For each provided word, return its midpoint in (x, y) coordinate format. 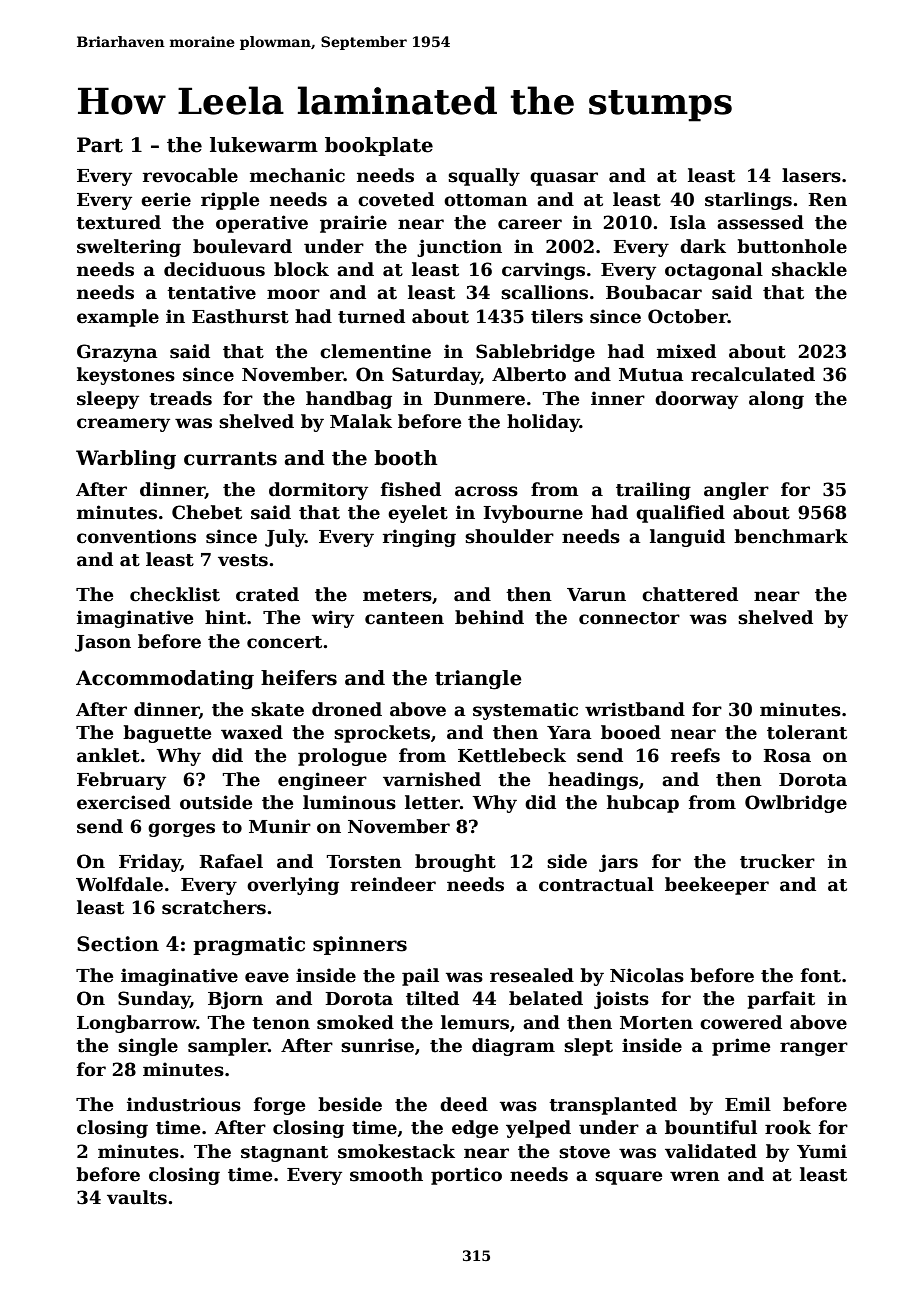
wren (695, 1176)
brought (455, 863)
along (776, 400)
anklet (108, 755)
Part (100, 145)
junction (459, 248)
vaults (137, 1197)
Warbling (126, 460)
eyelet (418, 514)
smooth (386, 1174)
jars (618, 863)
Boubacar (654, 292)
